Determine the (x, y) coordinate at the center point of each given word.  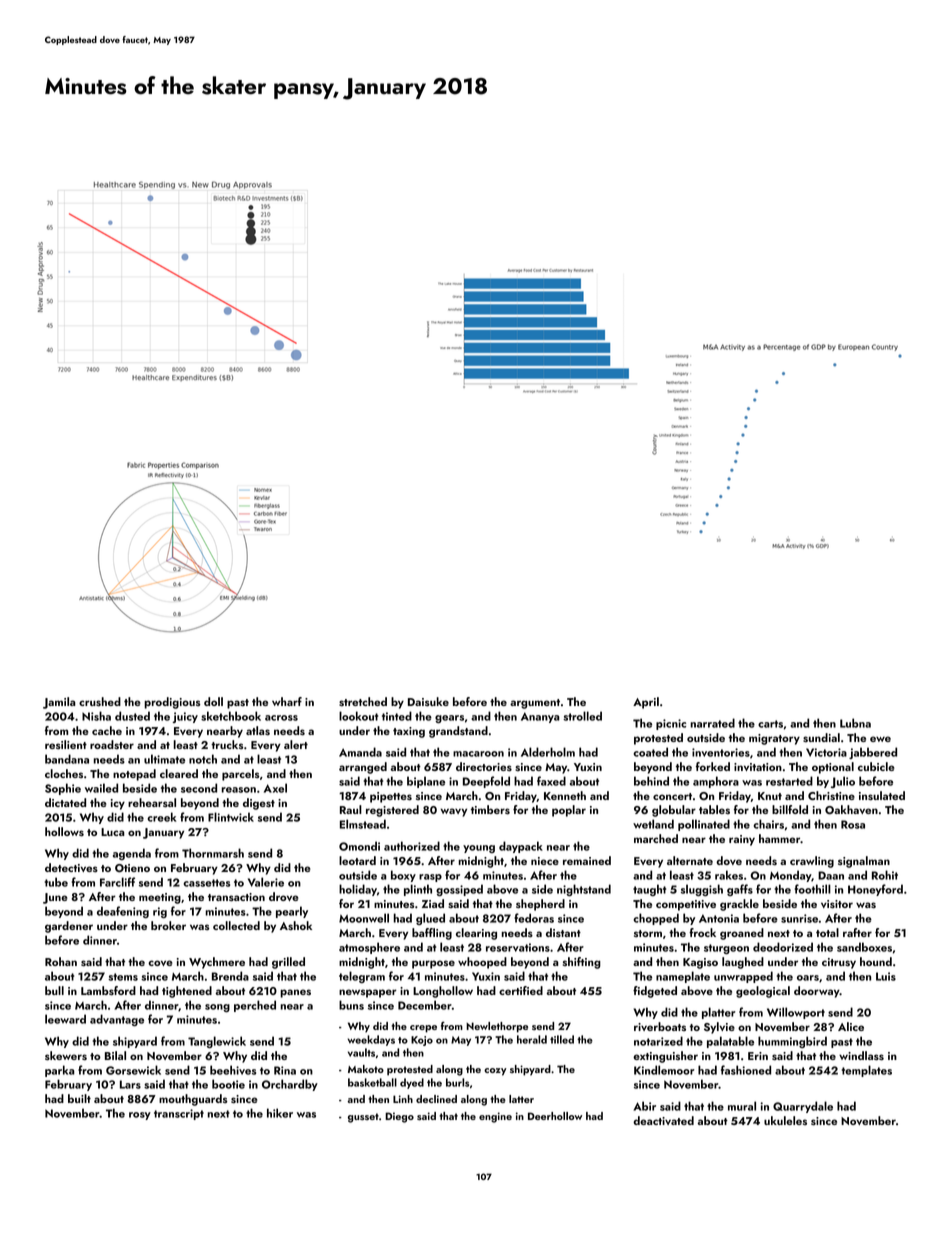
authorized (412, 846)
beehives (233, 1070)
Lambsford (108, 991)
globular (674, 811)
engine (495, 1117)
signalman (864, 862)
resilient (66, 745)
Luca (112, 832)
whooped (482, 963)
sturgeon (726, 949)
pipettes (391, 797)
